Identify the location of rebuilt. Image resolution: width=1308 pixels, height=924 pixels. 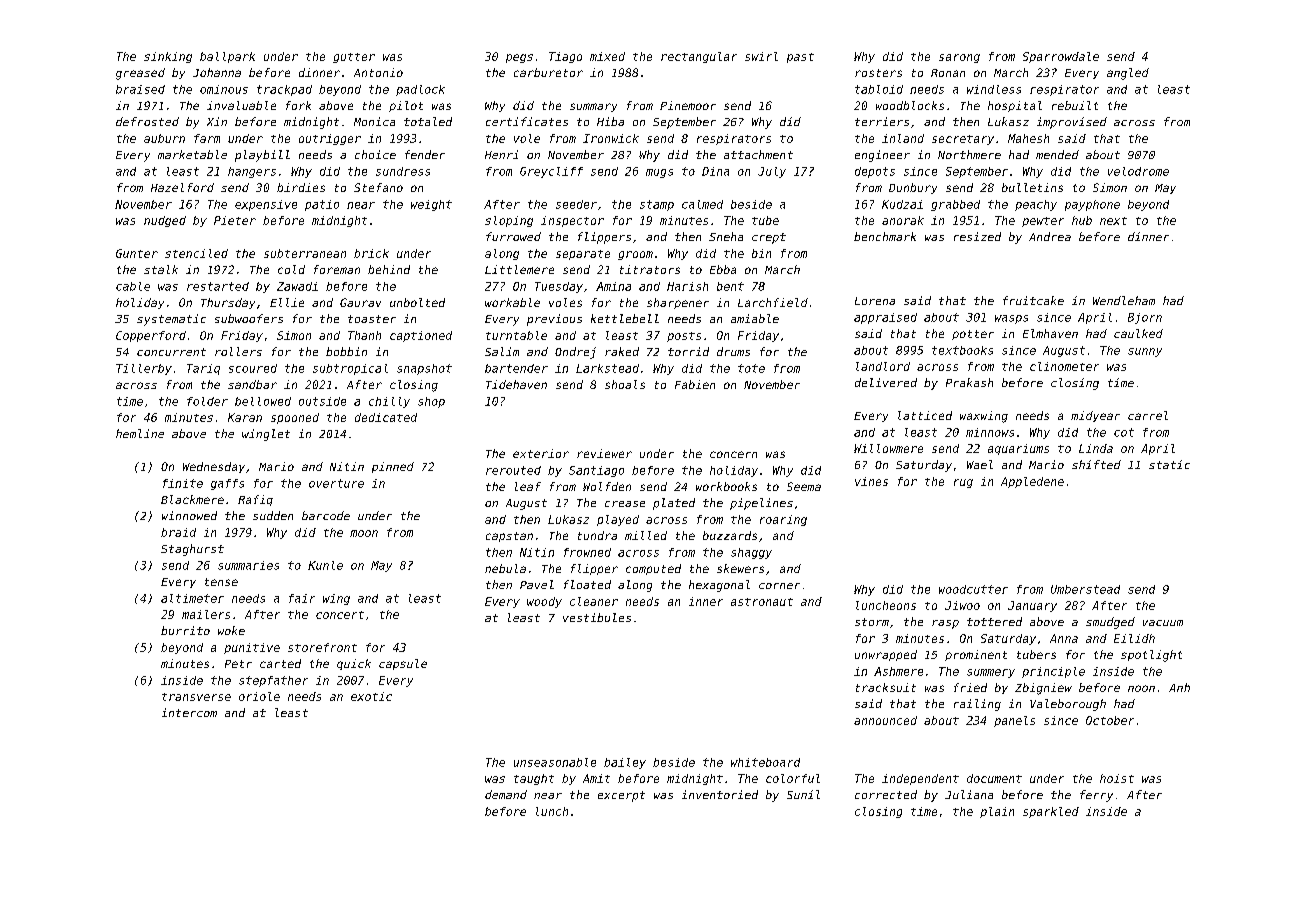
(1075, 105).
